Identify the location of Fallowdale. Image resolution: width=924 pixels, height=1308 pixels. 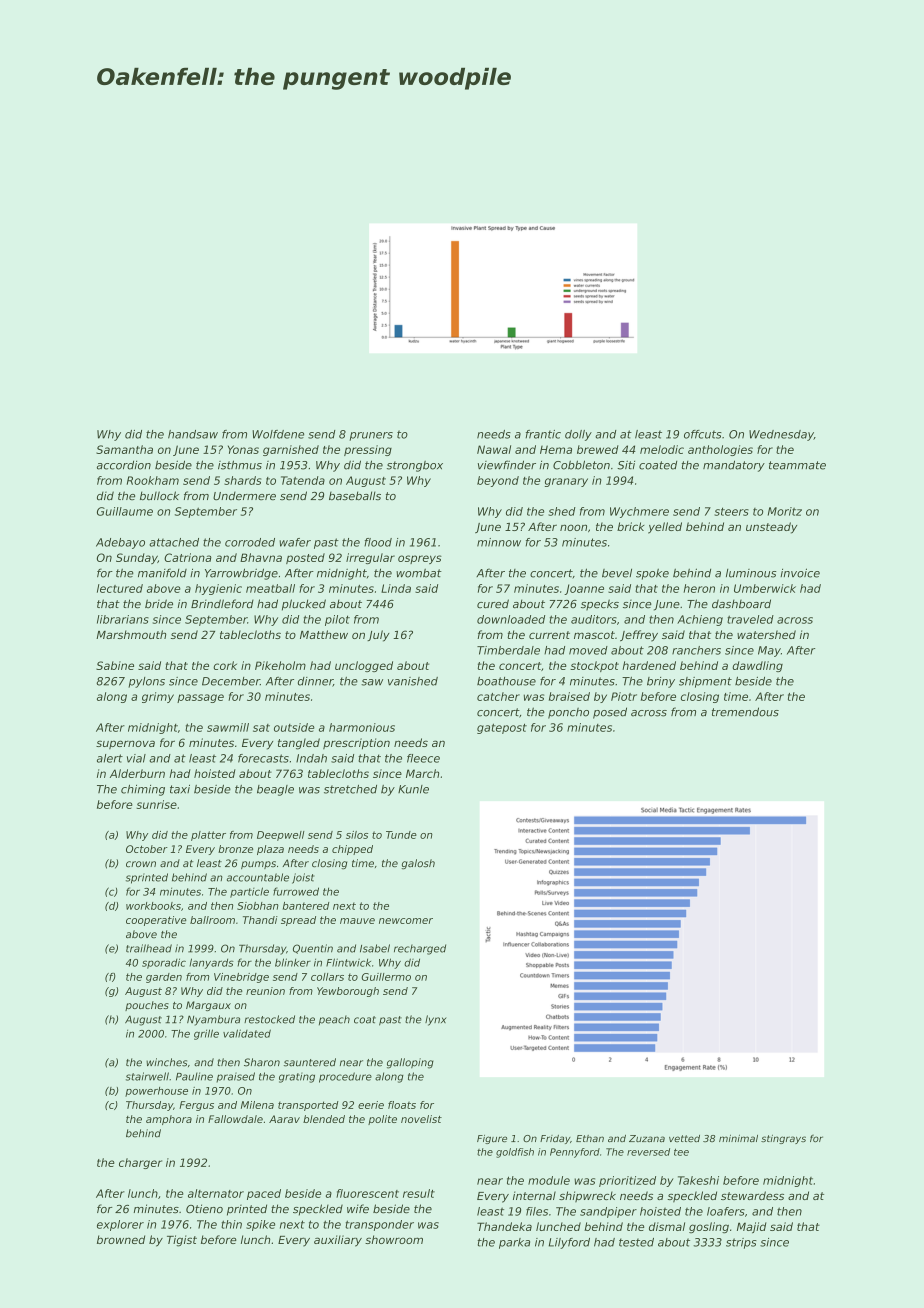
(235, 1119).
